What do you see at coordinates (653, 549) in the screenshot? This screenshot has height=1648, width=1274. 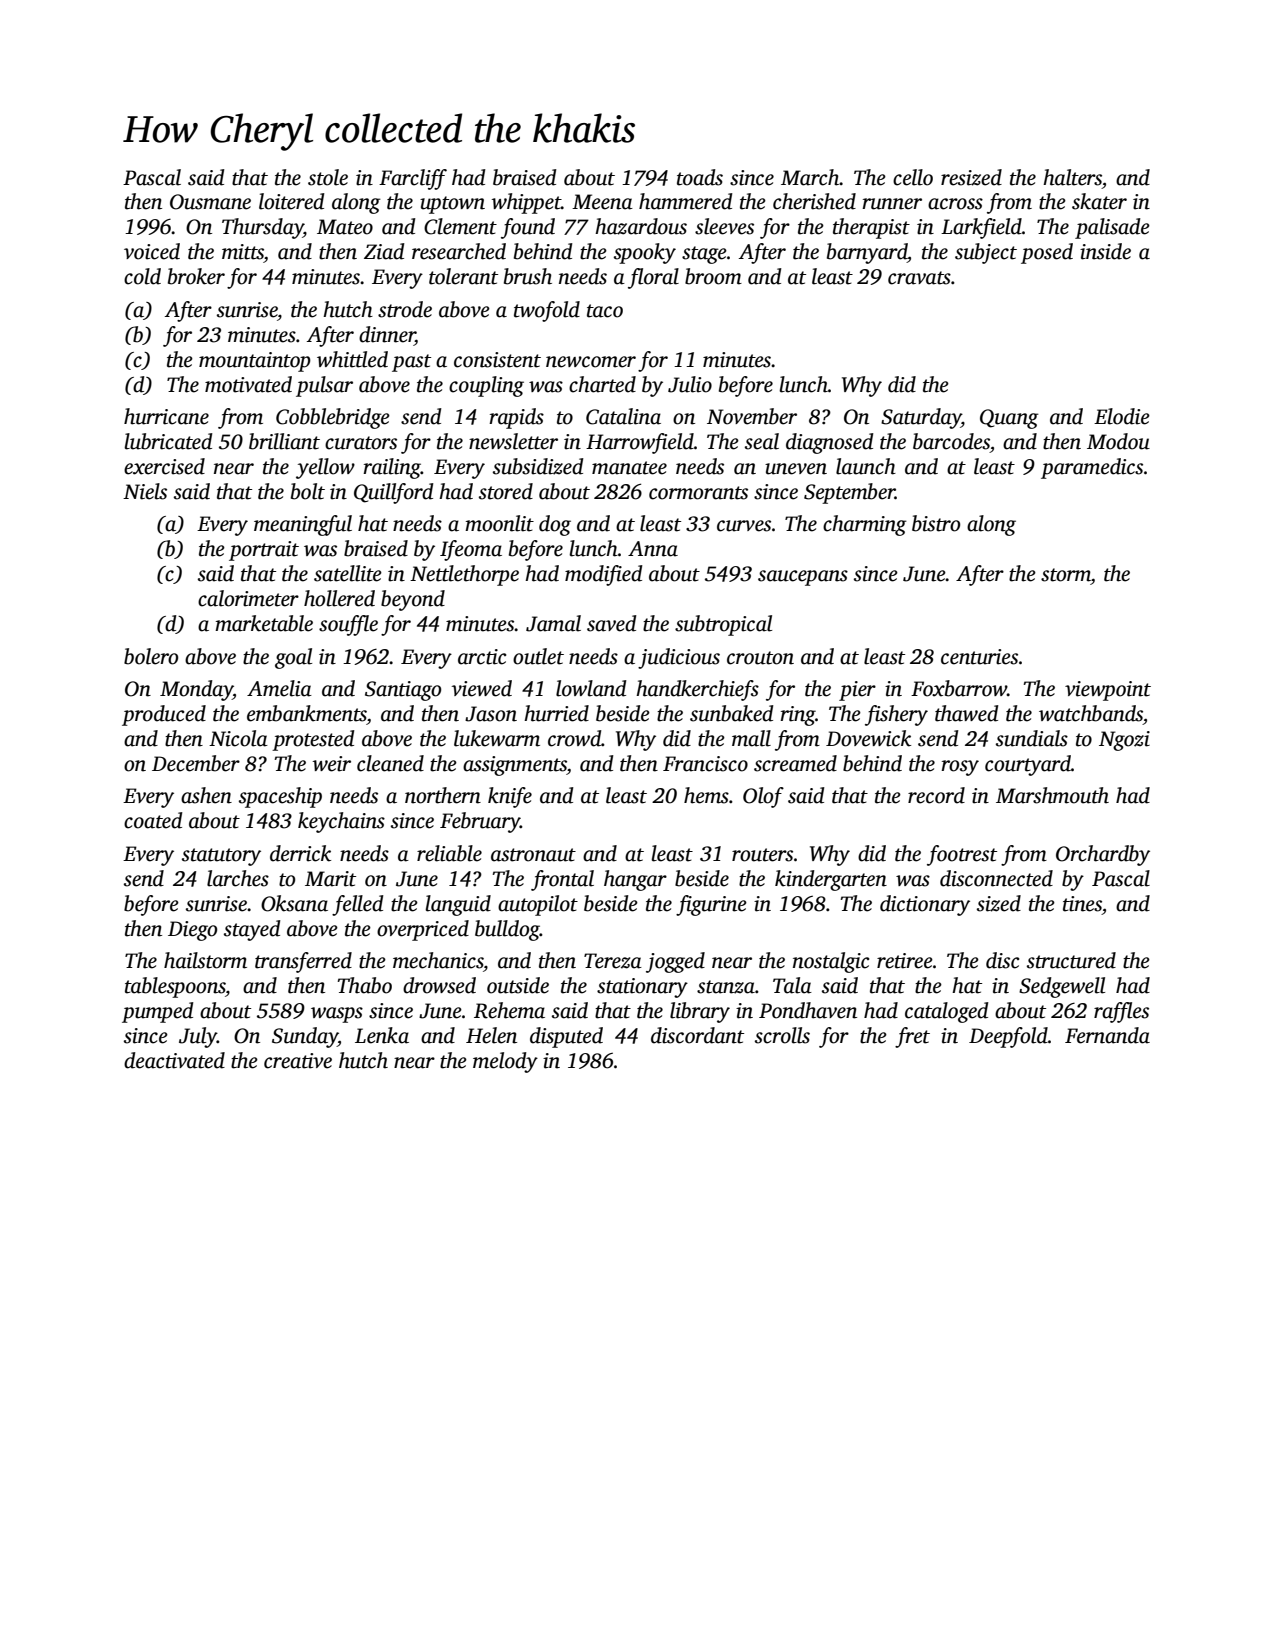 I see `Anna` at bounding box center [653, 549].
